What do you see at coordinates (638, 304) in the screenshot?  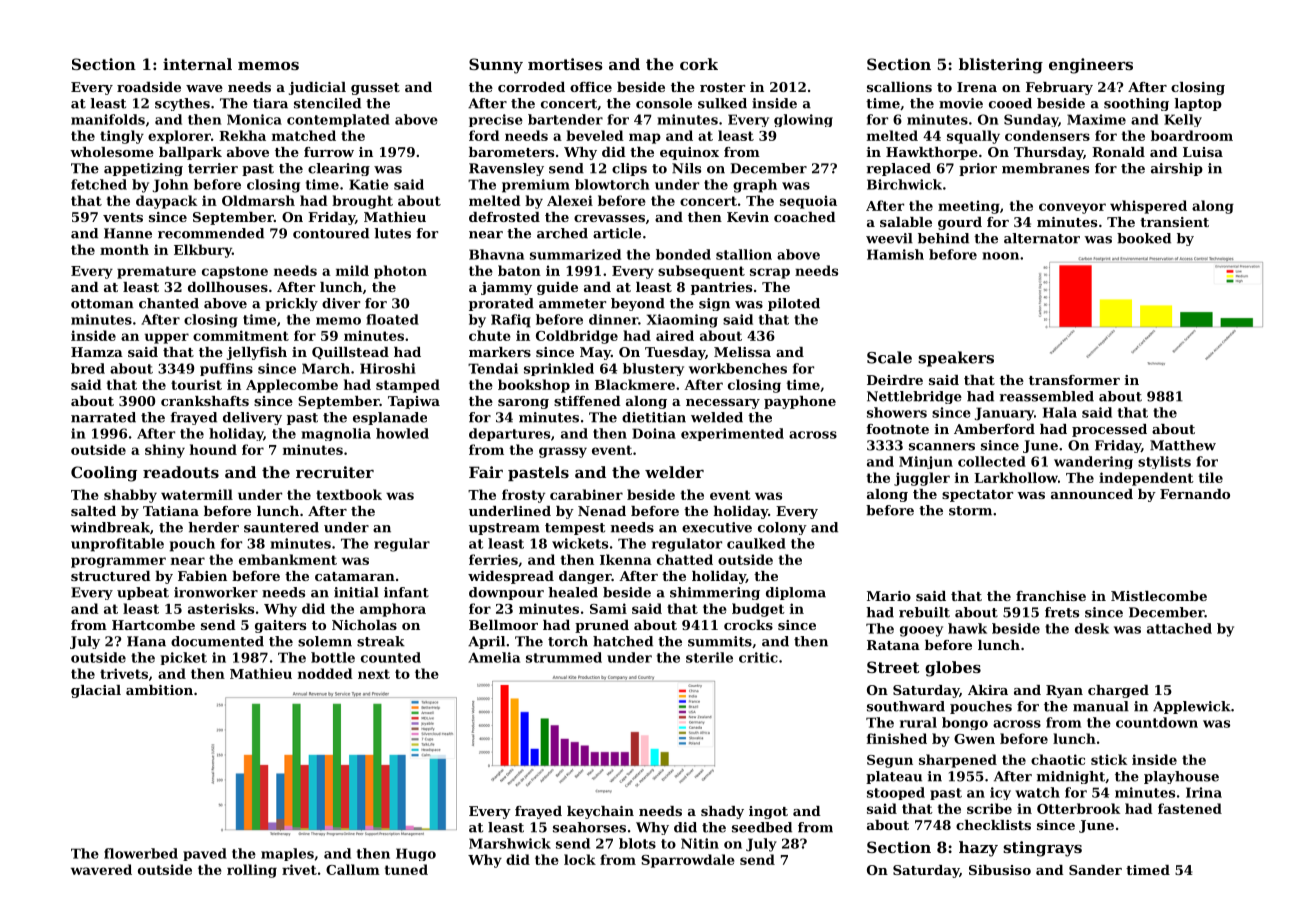 I see `beyond` at bounding box center [638, 304].
